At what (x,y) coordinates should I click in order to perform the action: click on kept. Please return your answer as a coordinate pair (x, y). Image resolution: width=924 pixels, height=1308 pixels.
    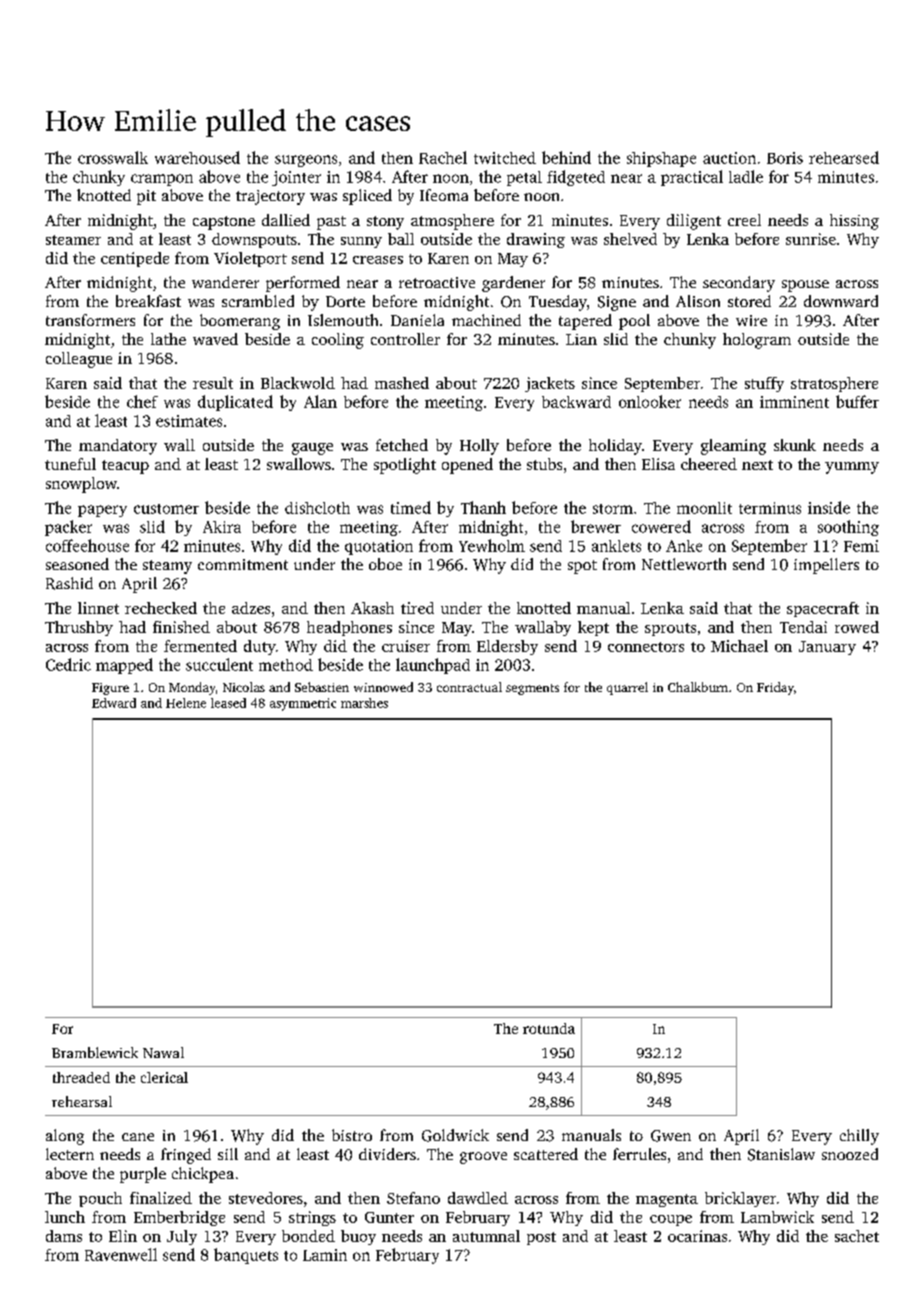
    Looking at the image, I should click on (593, 628).
